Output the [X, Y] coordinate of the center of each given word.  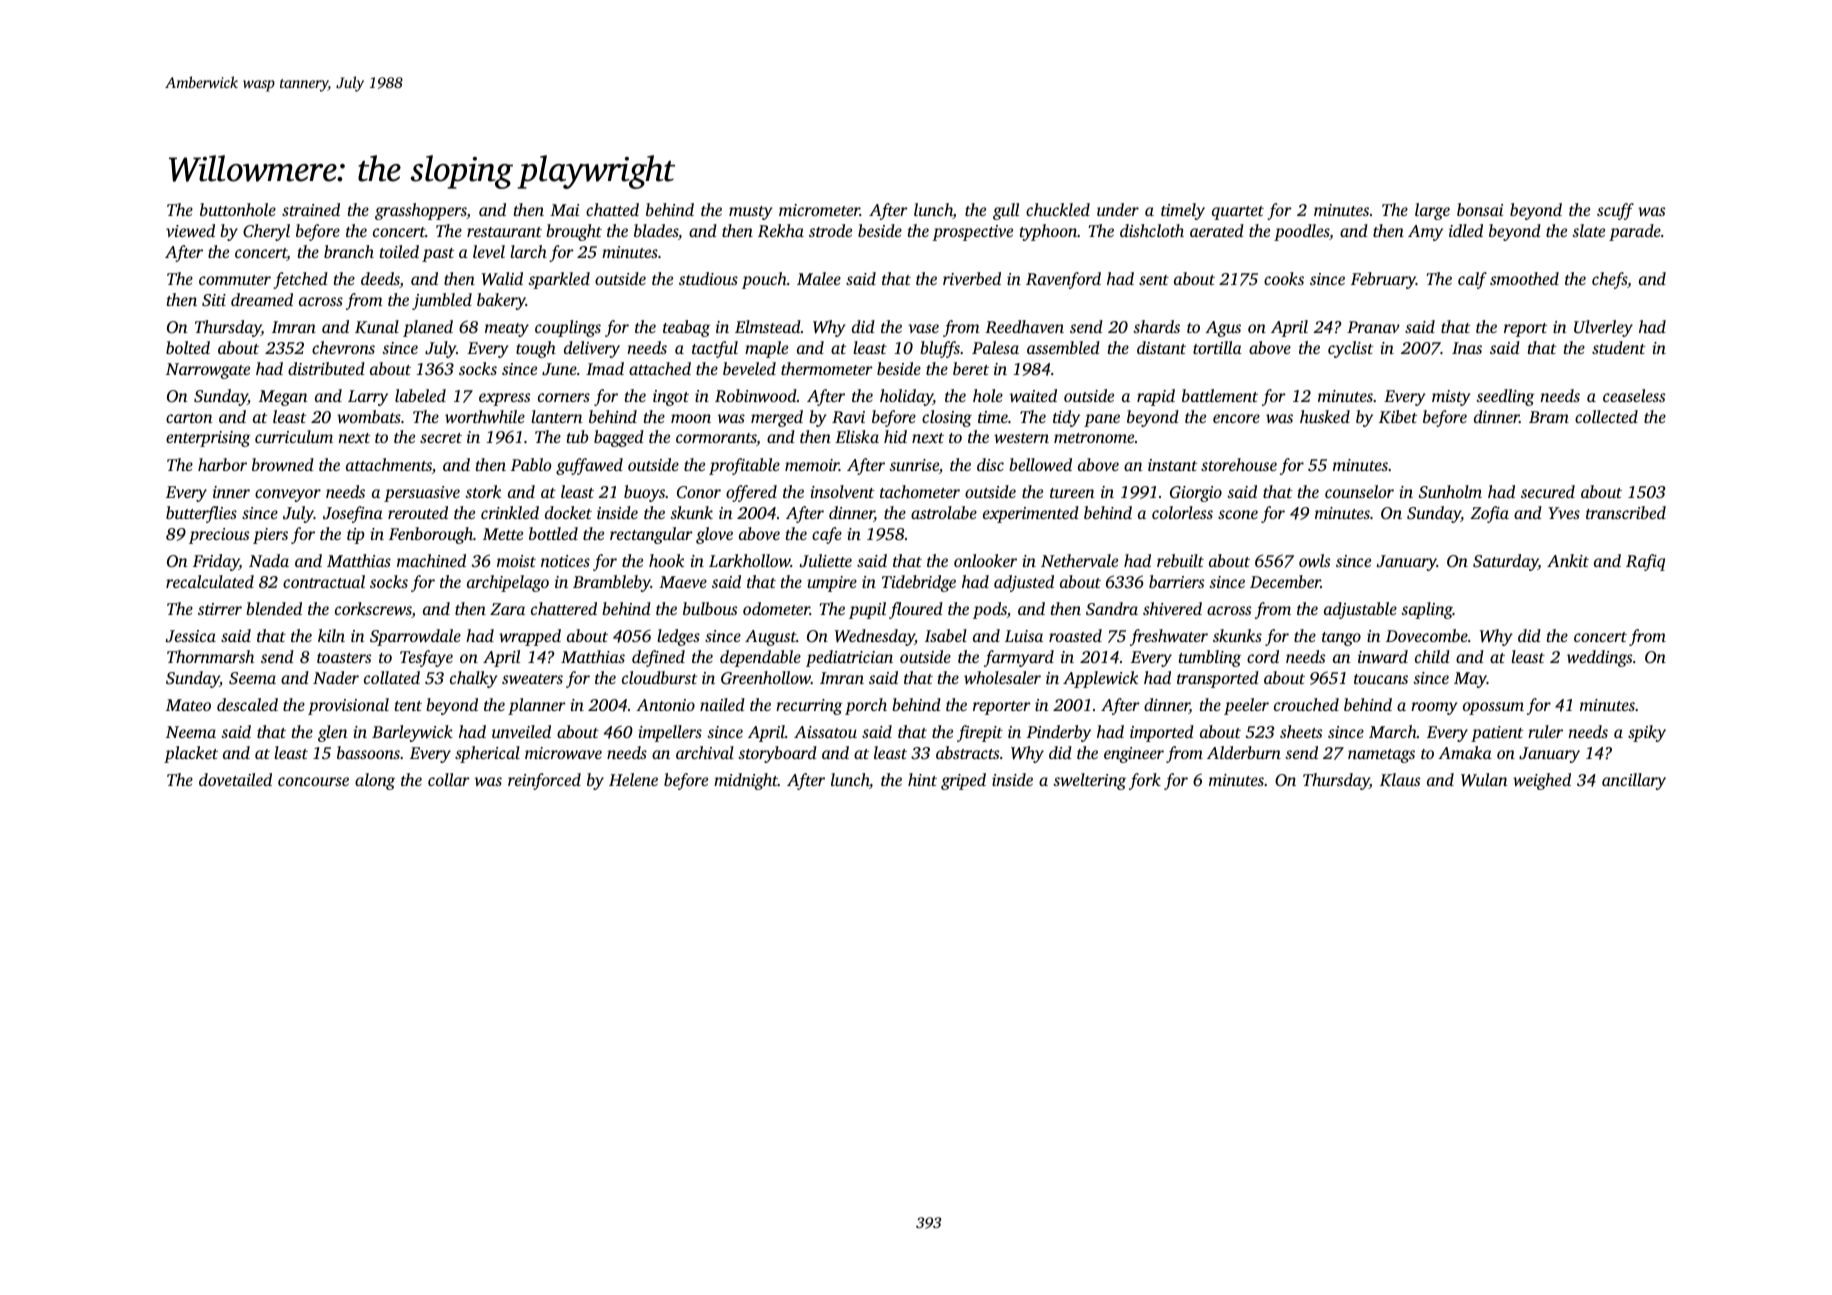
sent [1154, 280]
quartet [1238, 213]
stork [483, 491]
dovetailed [235, 779]
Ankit [1568, 560]
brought [574, 232]
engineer [1134, 755]
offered [751, 493]
